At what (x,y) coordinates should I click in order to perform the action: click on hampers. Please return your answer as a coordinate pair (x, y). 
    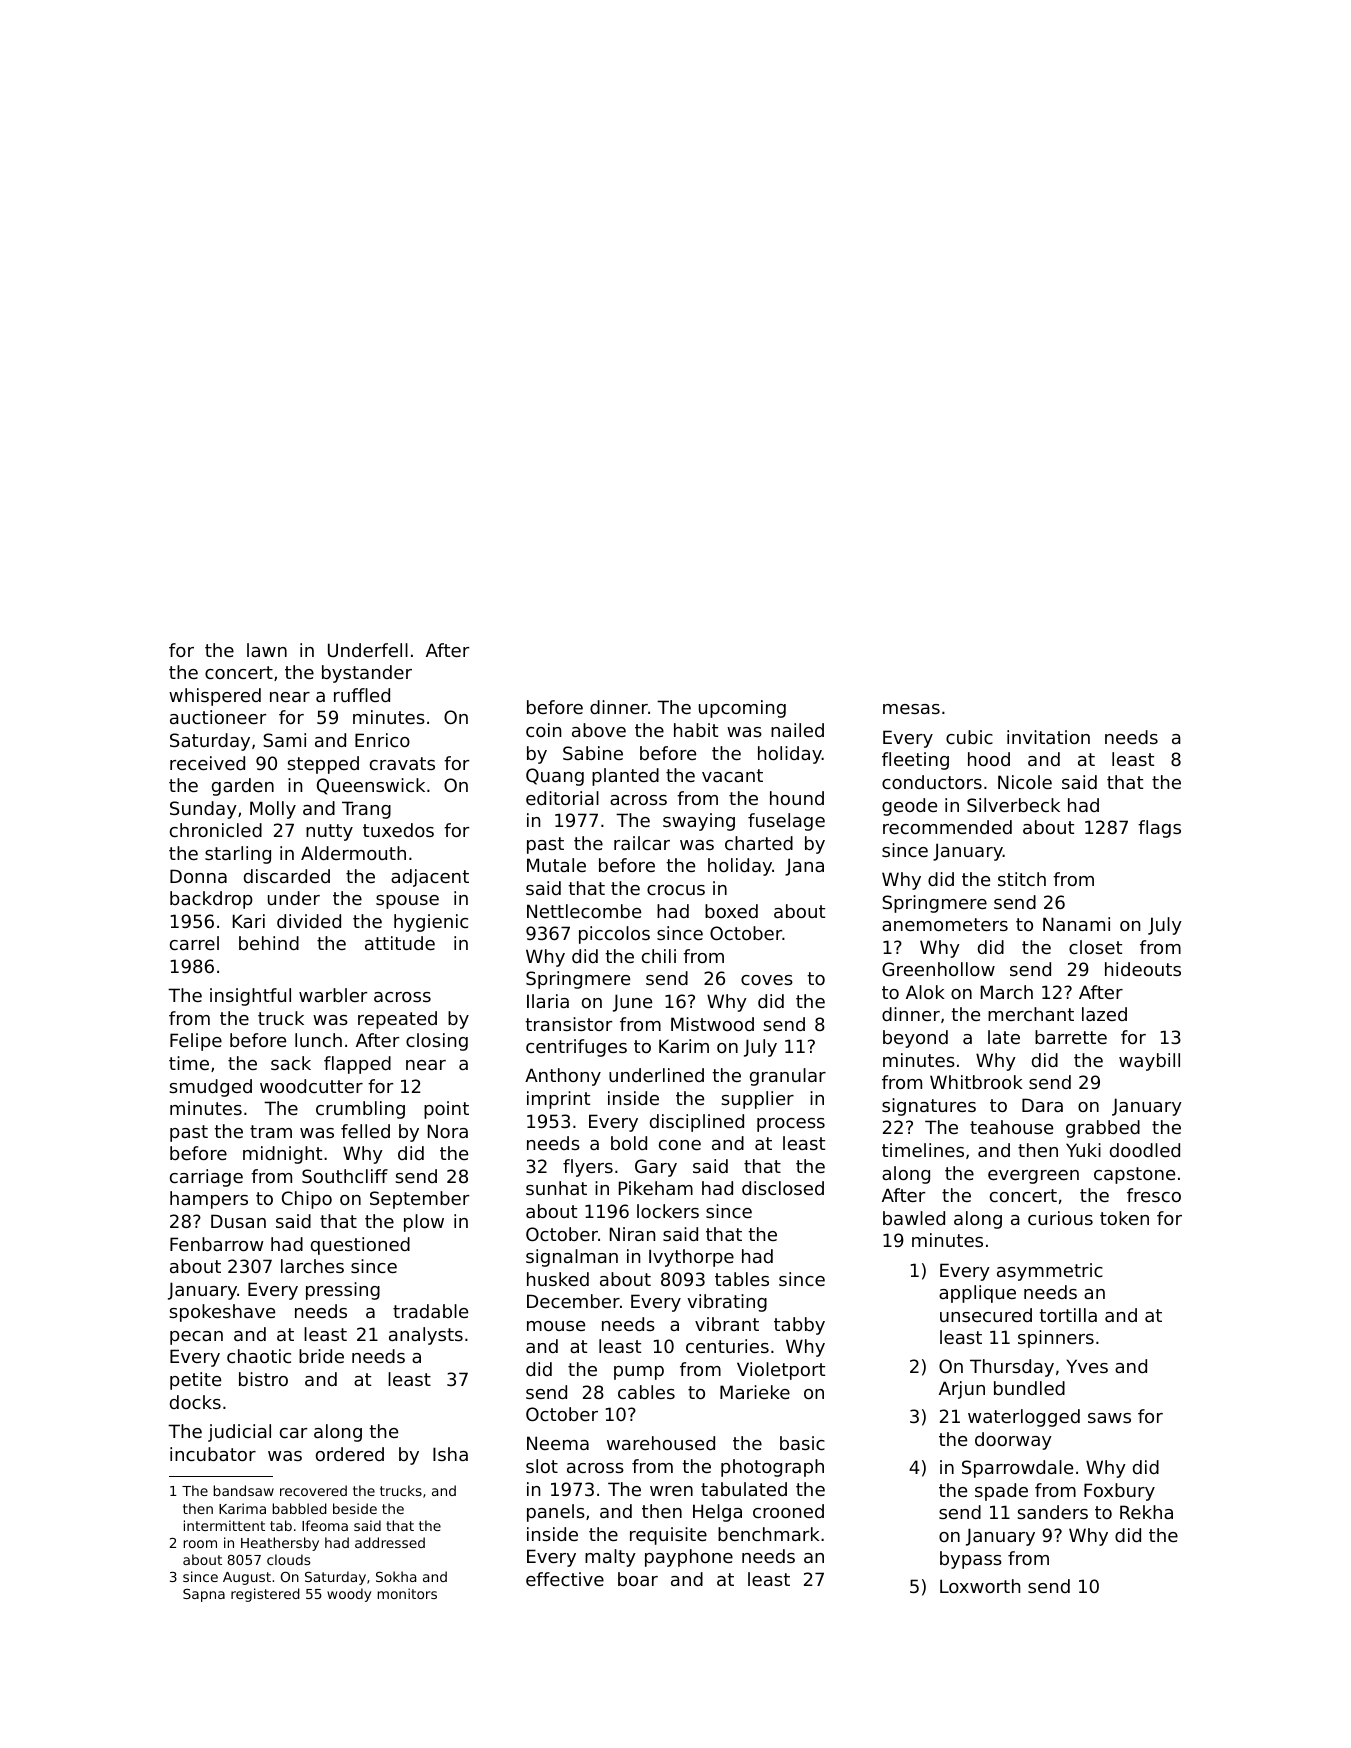
    Looking at the image, I should click on (209, 1200).
